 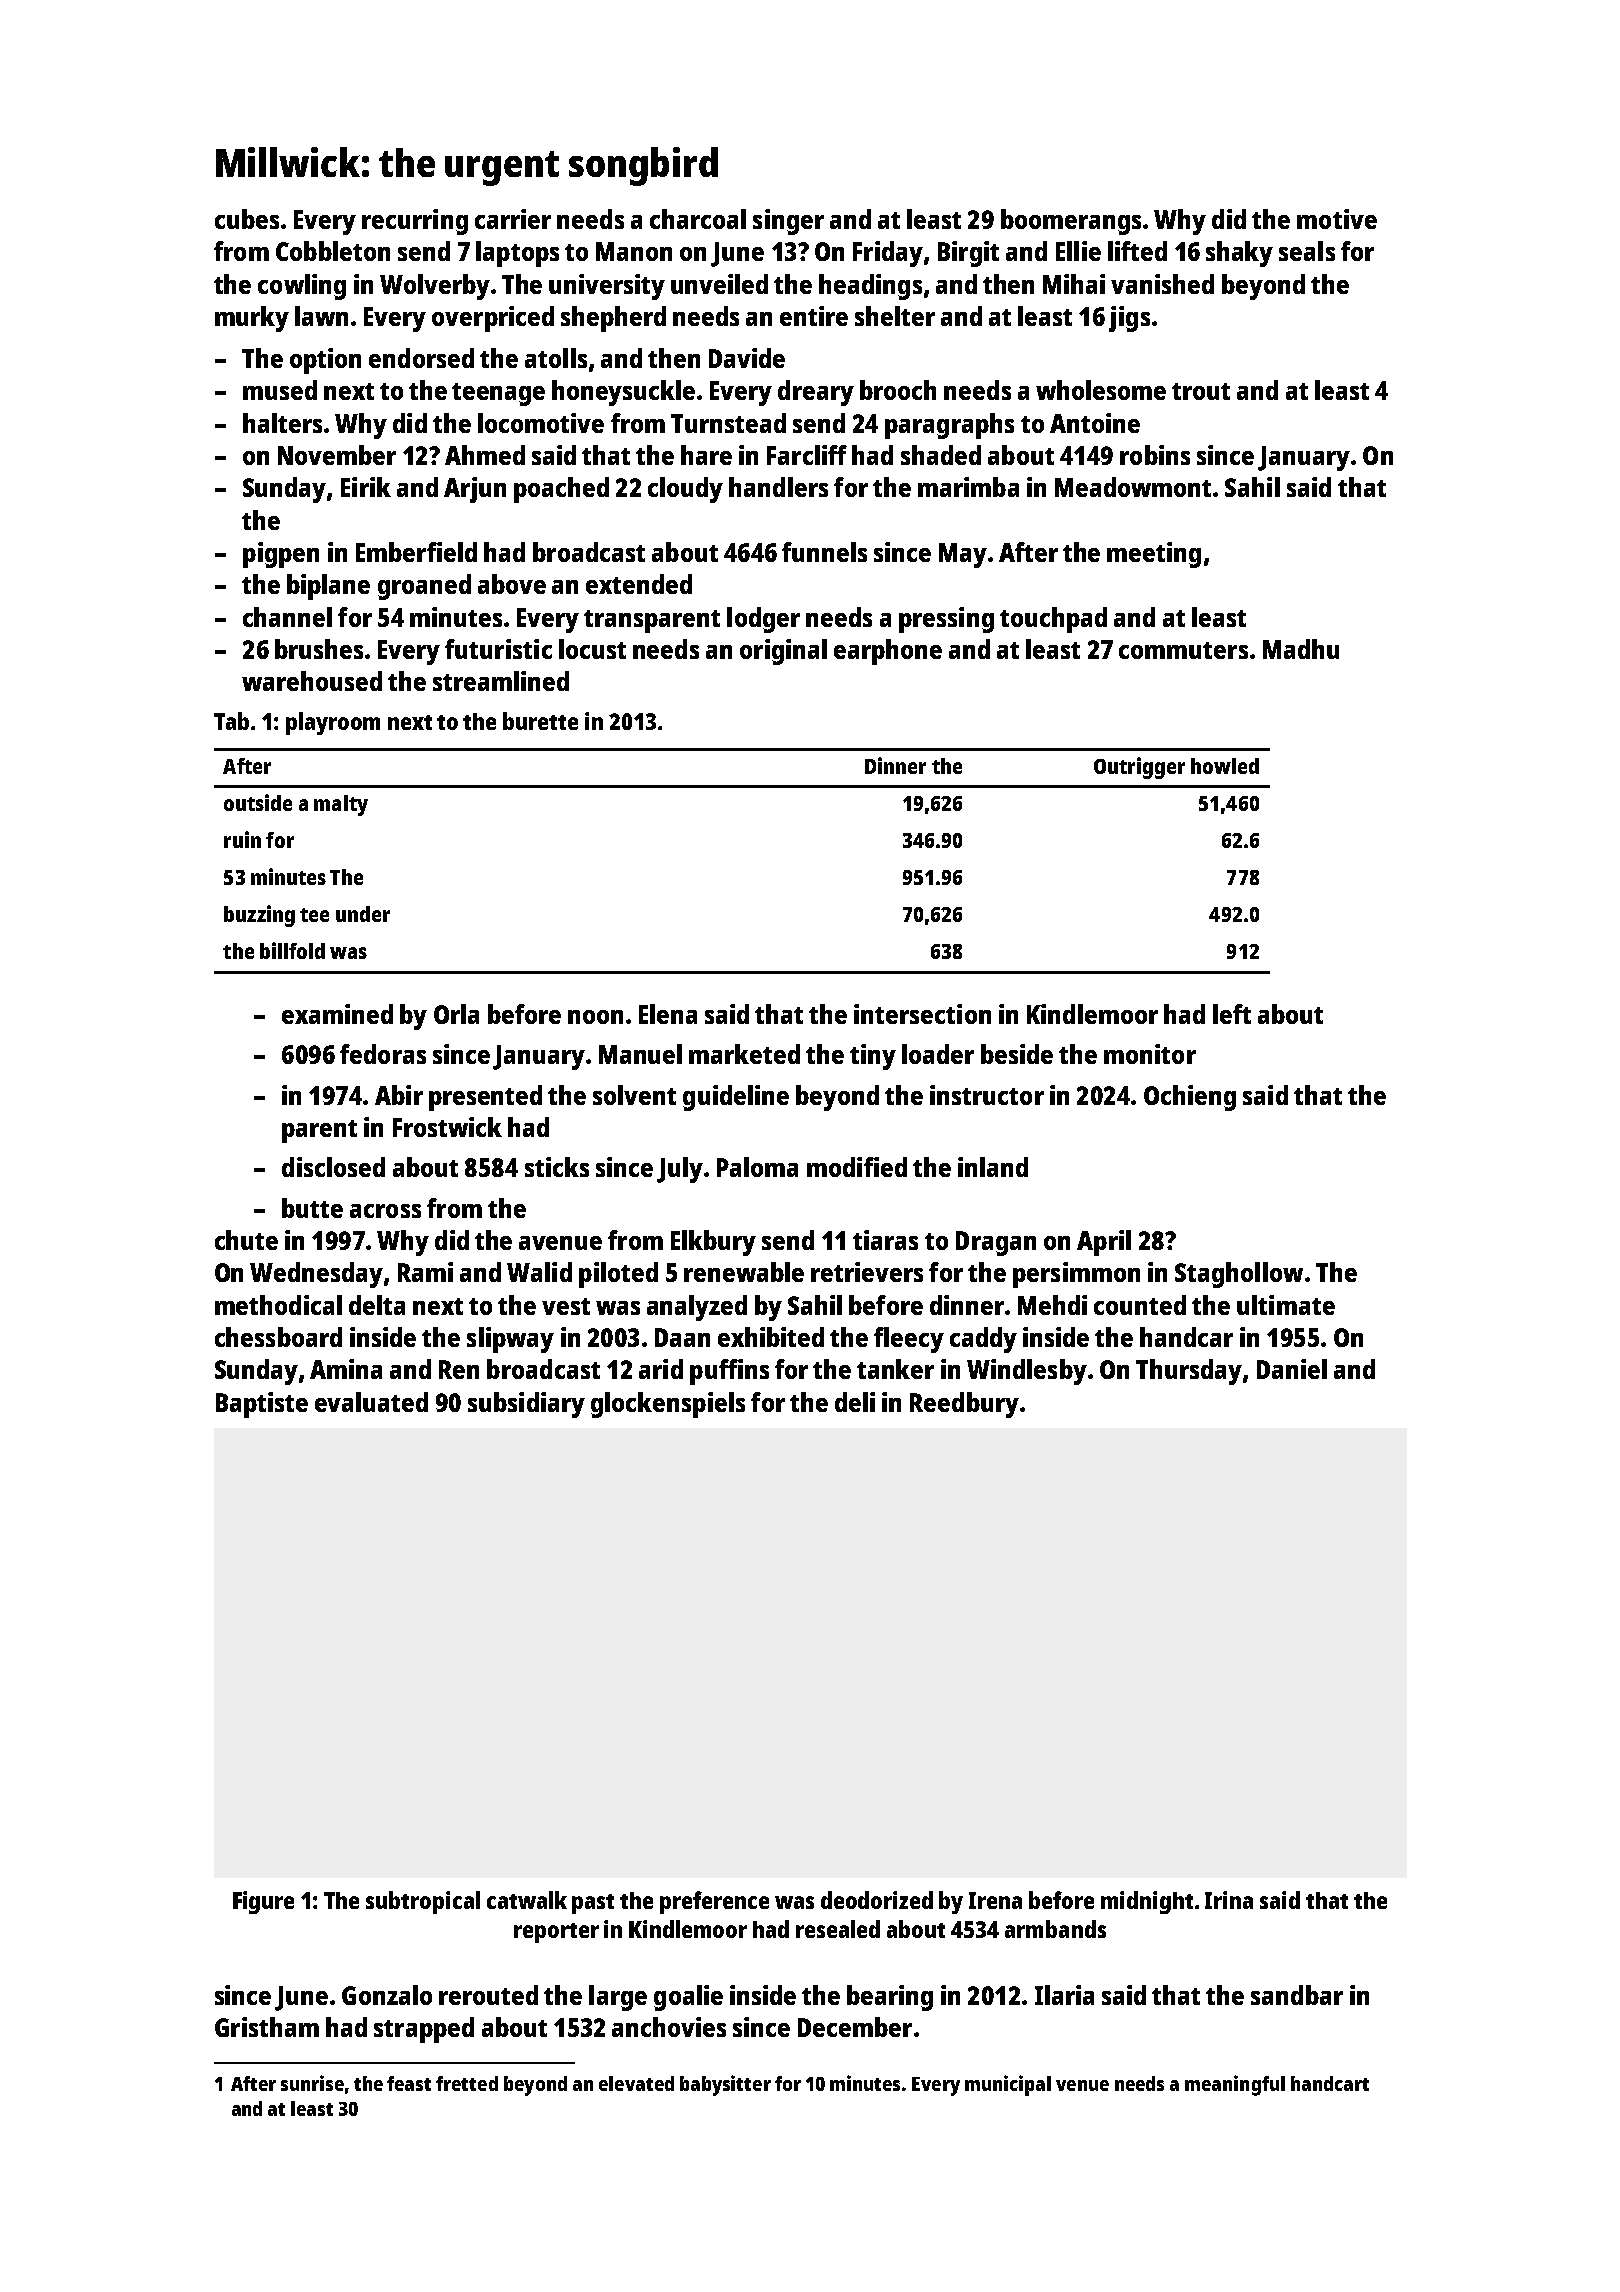 I want to click on Madhu, so click(x=1301, y=649).
